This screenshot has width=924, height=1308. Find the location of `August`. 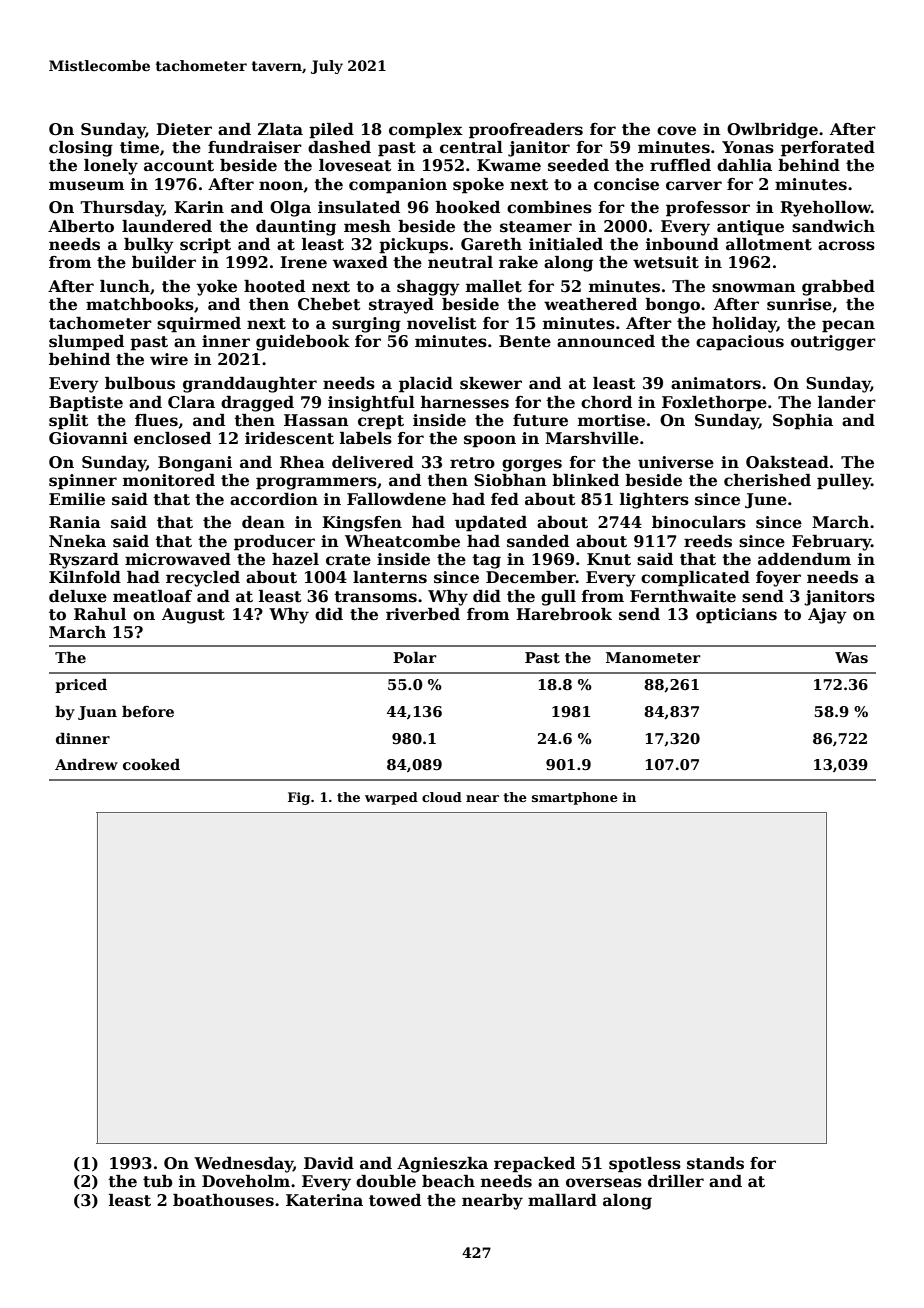

August is located at coordinates (193, 616).
